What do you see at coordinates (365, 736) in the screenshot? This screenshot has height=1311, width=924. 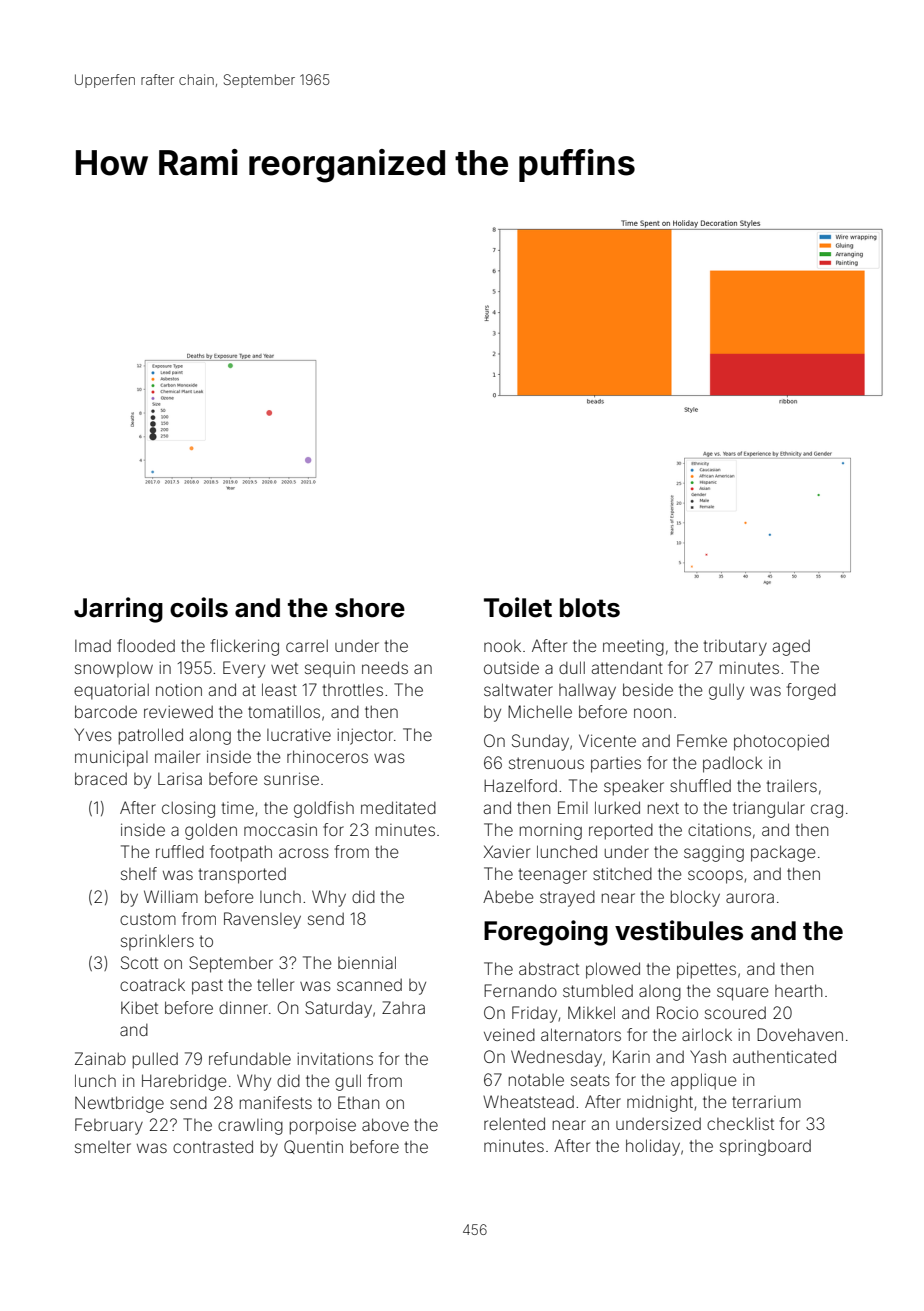 I see `injector` at bounding box center [365, 736].
